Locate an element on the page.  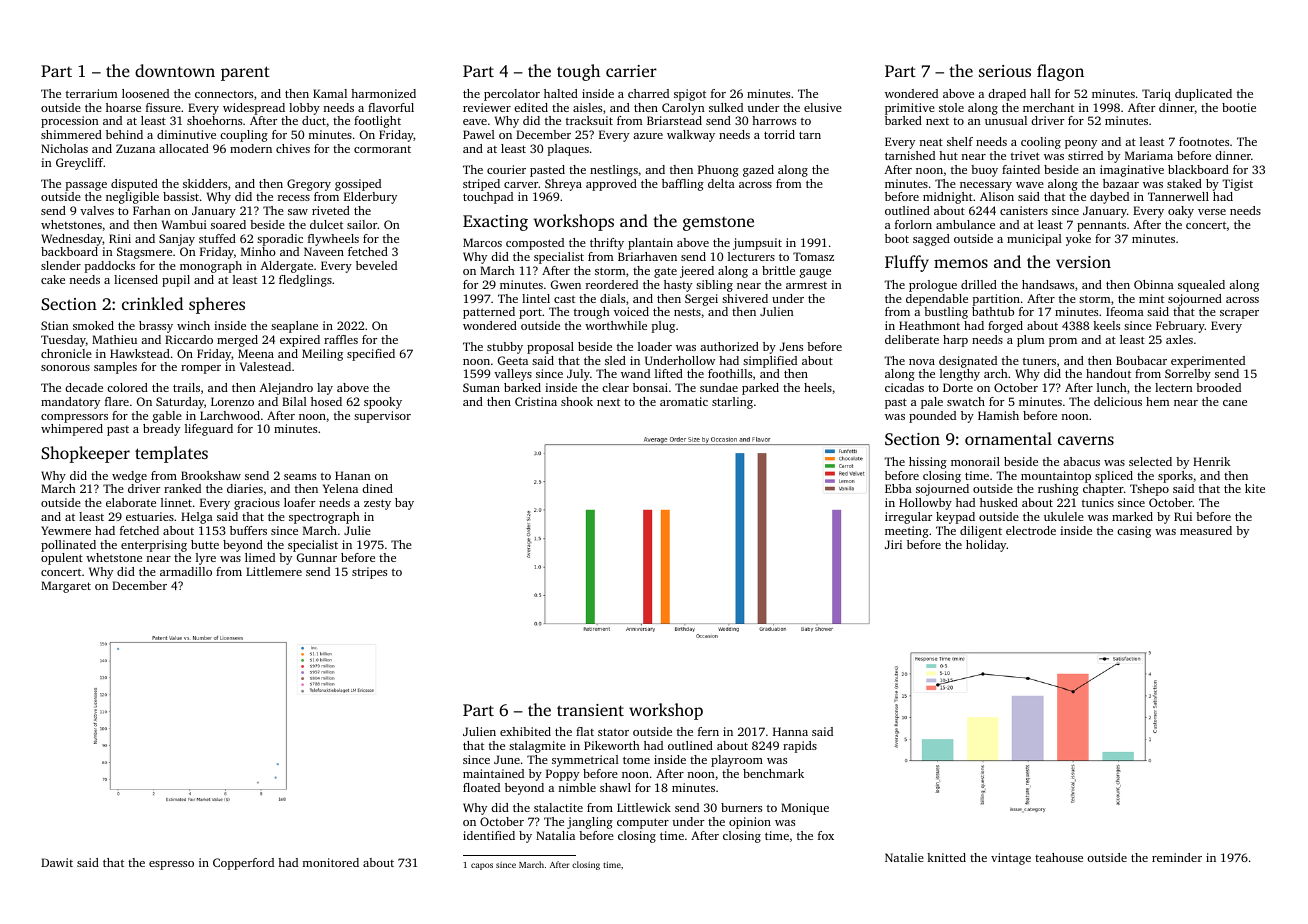
holiday is located at coordinates (986, 546).
